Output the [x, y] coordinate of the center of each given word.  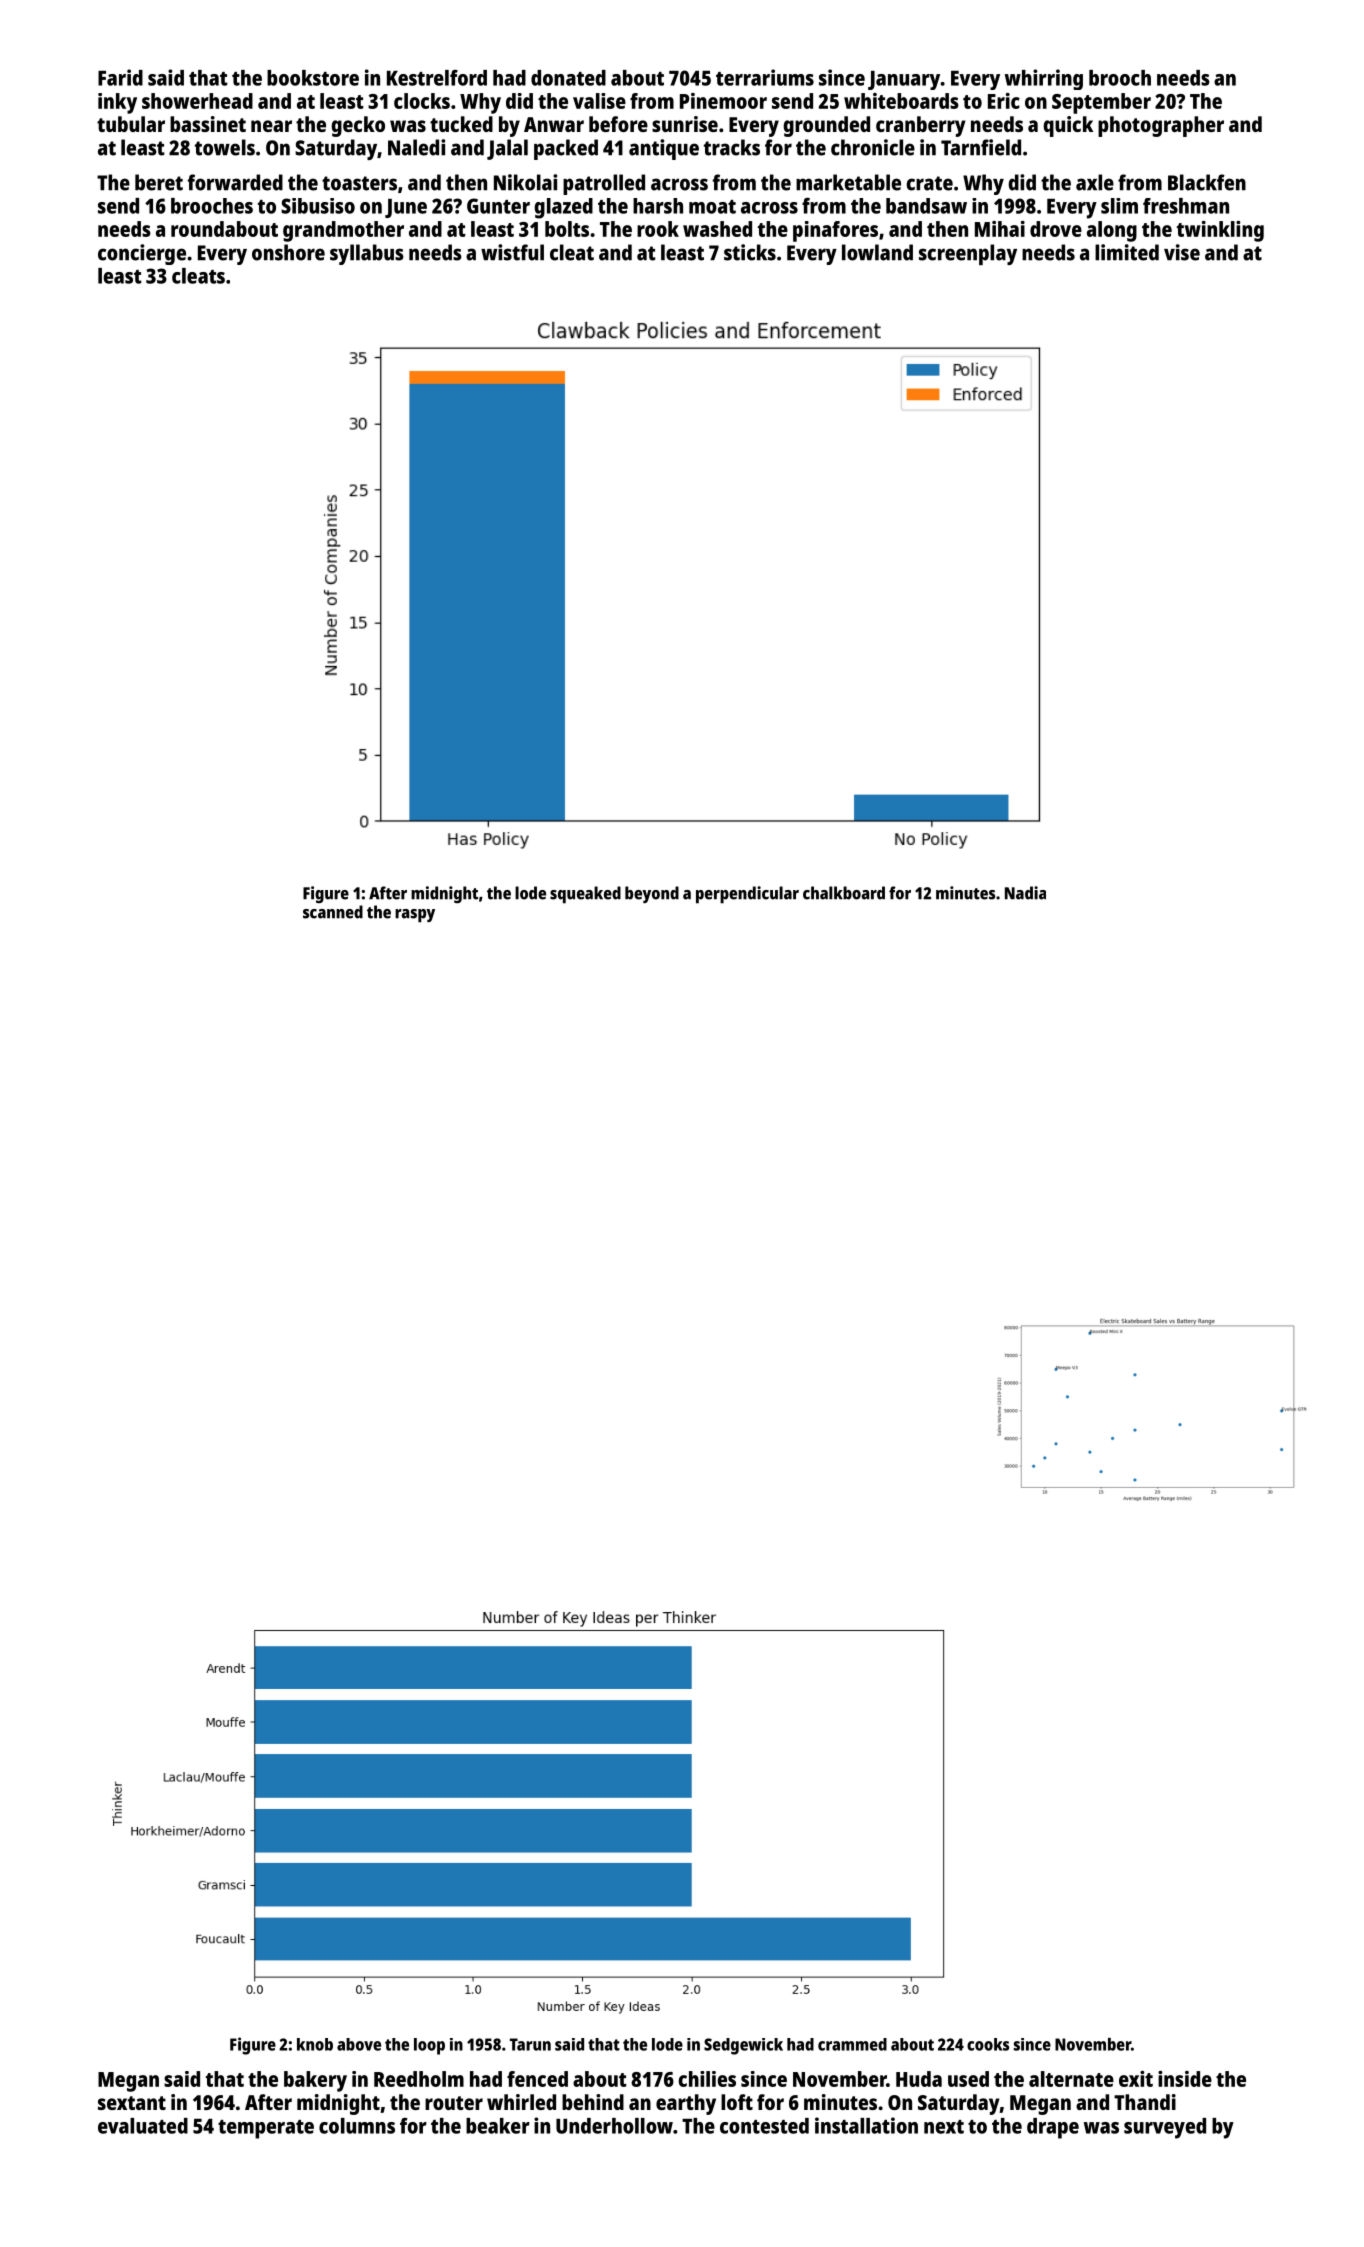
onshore [288, 252]
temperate [266, 2129]
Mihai [1000, 229]
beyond [652, 894]
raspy [415, 916]
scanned [333, 912]
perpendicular [747, 895]
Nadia [1025, 893]
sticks [750, 252]
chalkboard [844, 893]
